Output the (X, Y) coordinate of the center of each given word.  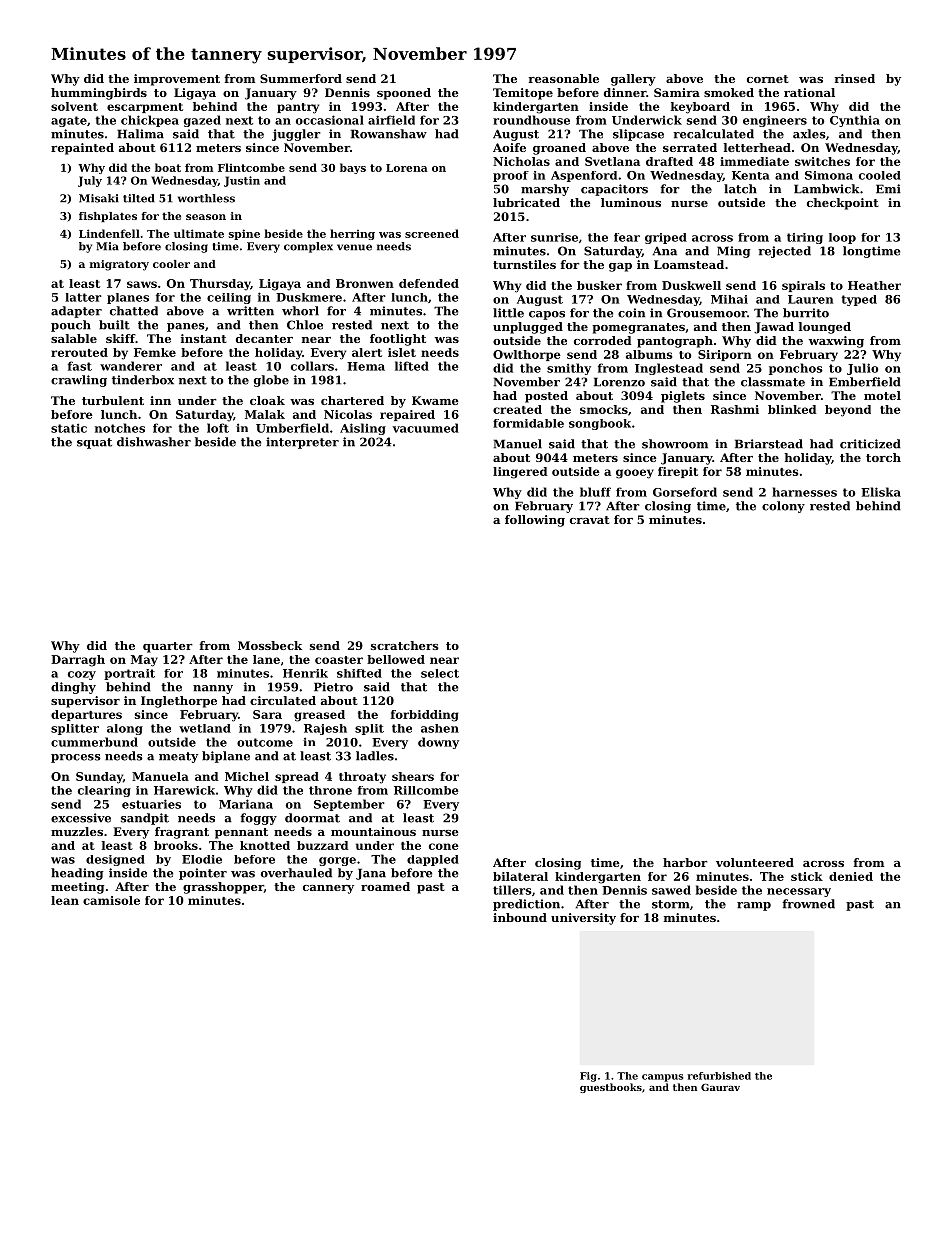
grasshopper (223, 888)
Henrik (305, 673)
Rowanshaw (389, 134)
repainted (82, 149)
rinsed (854, 78)
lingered (520, 473)
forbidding (424, 716)
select (440, 673)
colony (783, 507)
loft (218, 428)
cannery (328, 889)
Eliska (881, 492)
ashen (440, 728)
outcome (265, 742)
